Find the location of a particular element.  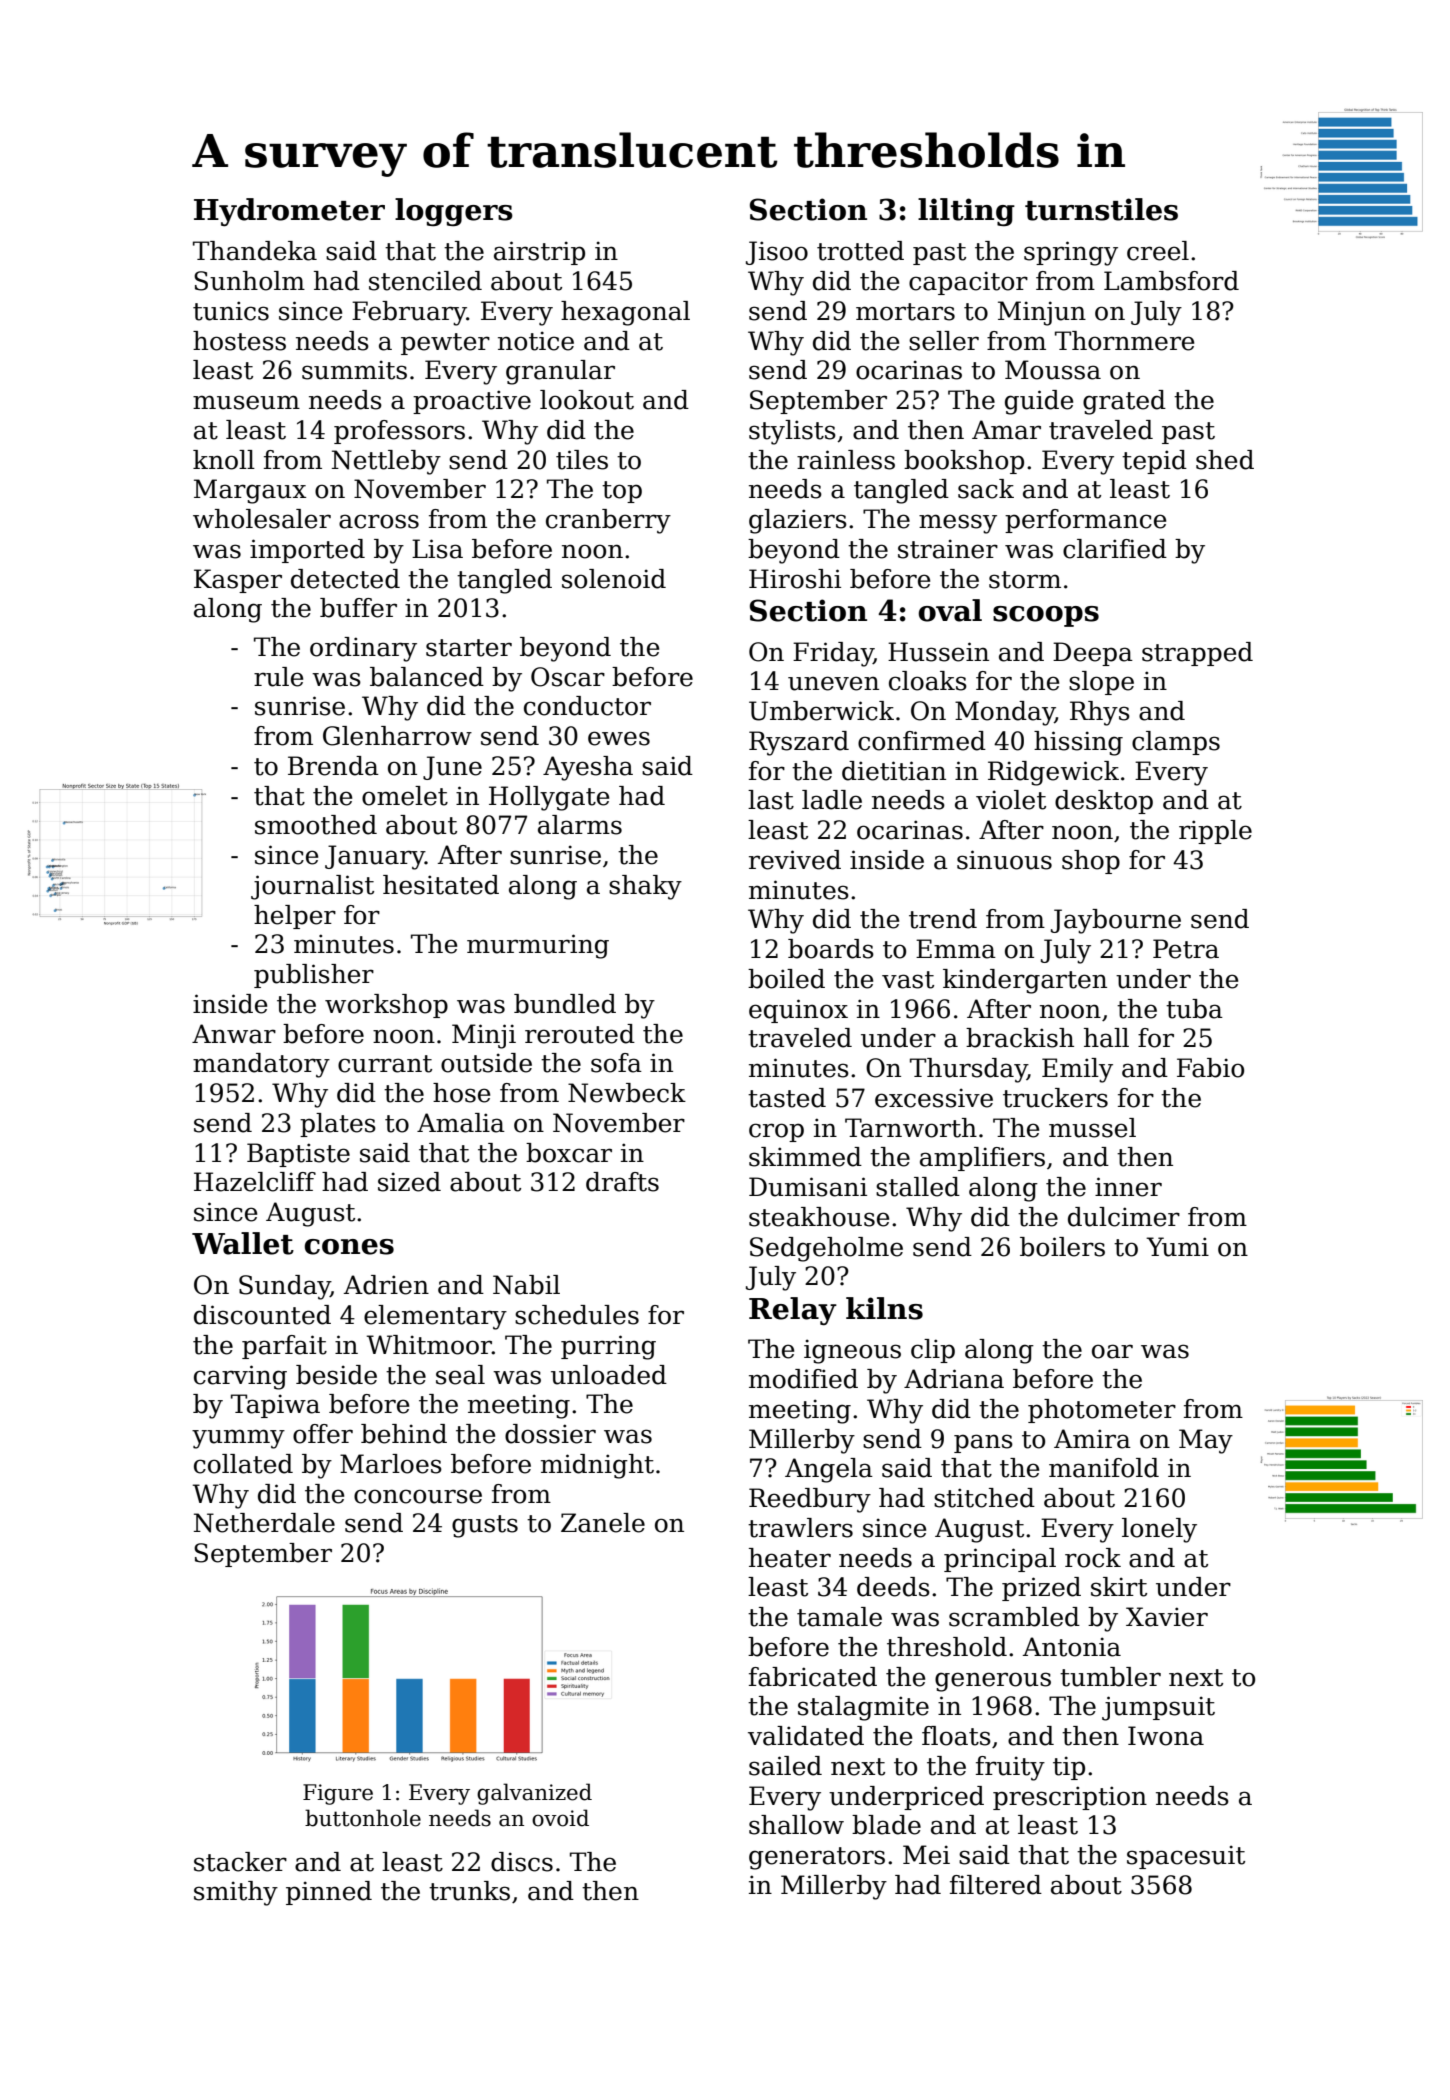

Adrien is located at coordinates (386, 1285).
